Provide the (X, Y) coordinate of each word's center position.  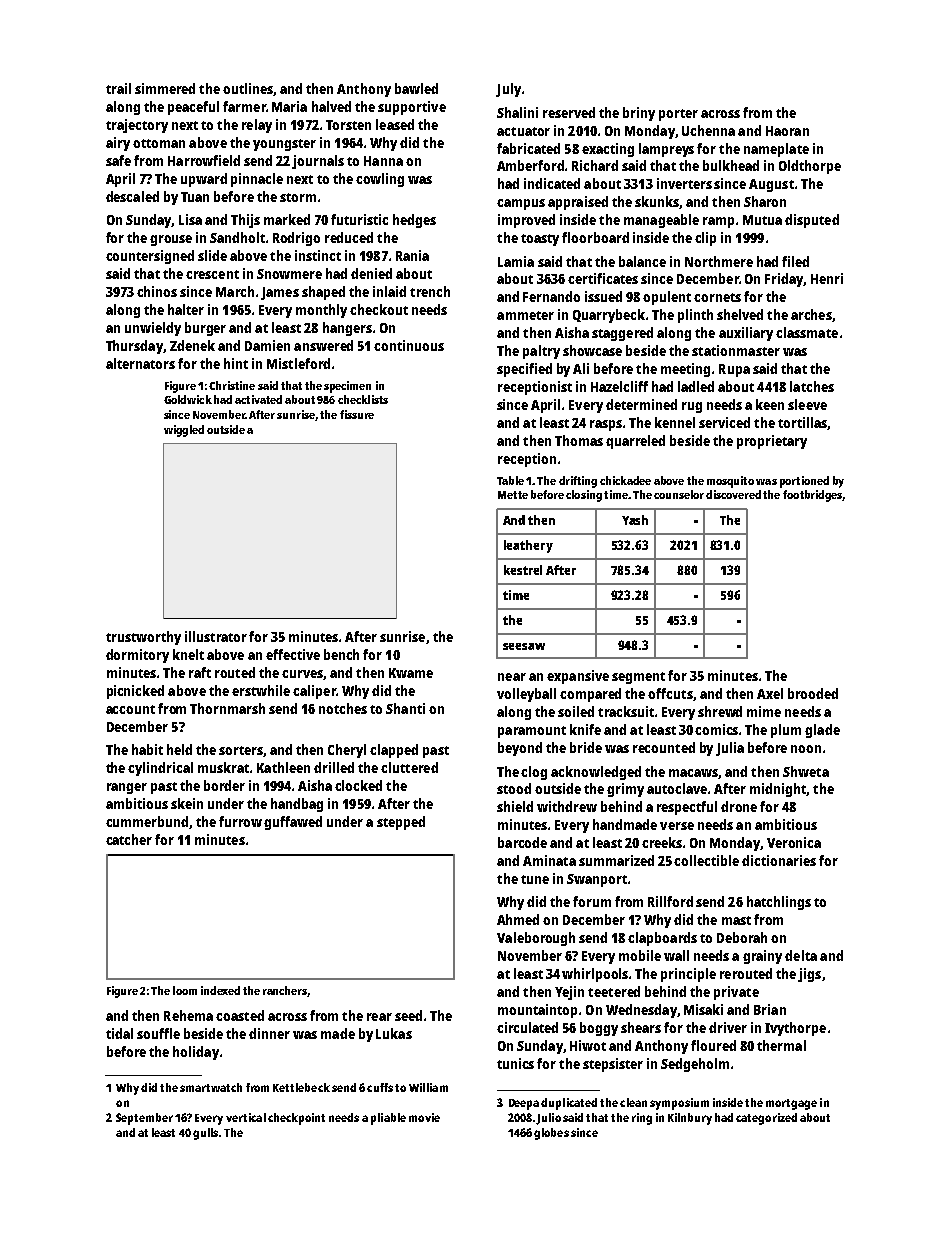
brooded (813, 693)
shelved (740, 314)
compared (590, 695)
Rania (412, 255)
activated (258, 399)
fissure (357, 414)
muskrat (223, 767)
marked (287, 219)
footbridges (812, 496)
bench (341, 654)
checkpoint (296, 1119)
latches (812, 386)
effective (293, 654)
